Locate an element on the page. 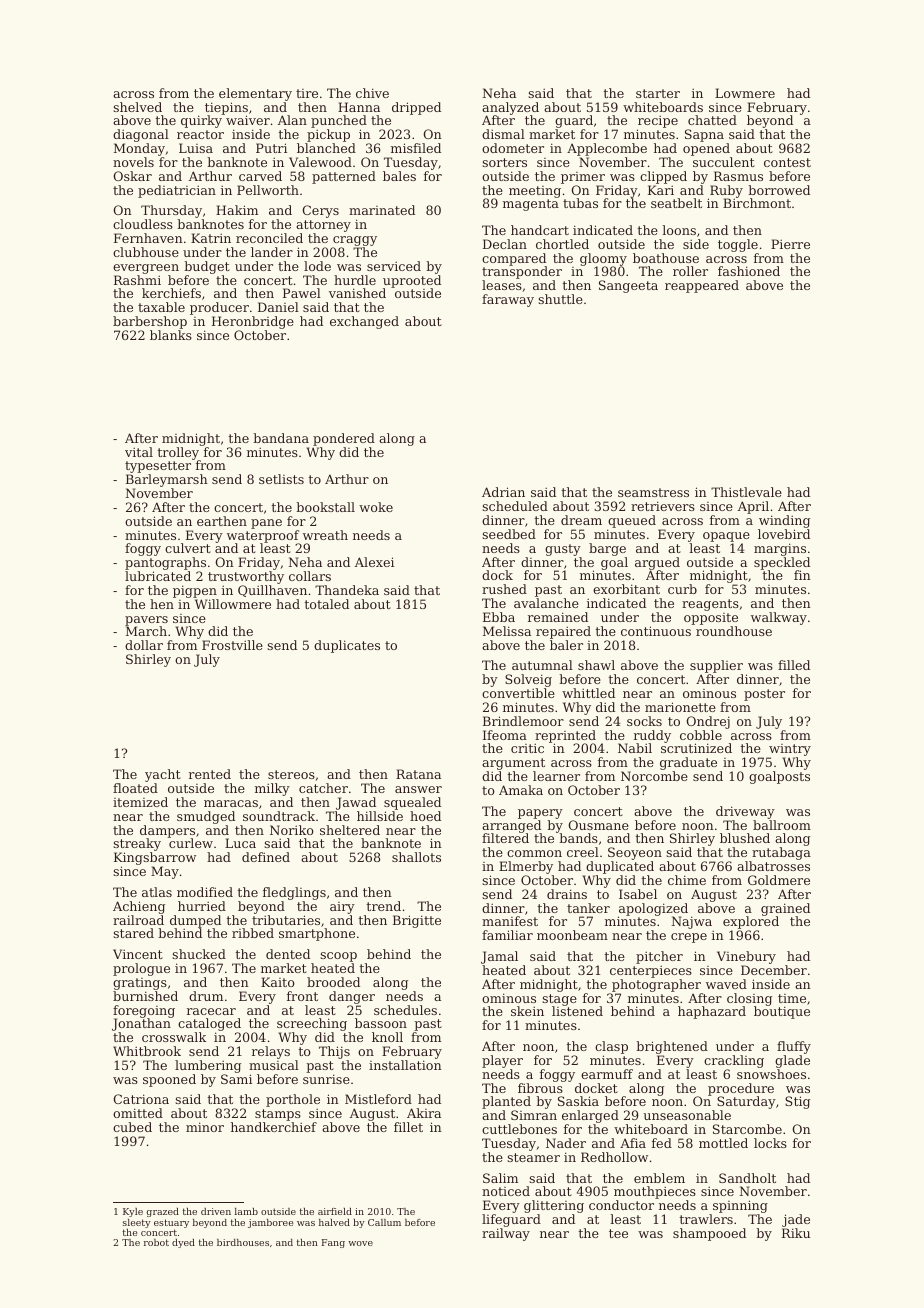 The height and width of the image is (1308, 924). quirky is located at coordinates (201, 121).
